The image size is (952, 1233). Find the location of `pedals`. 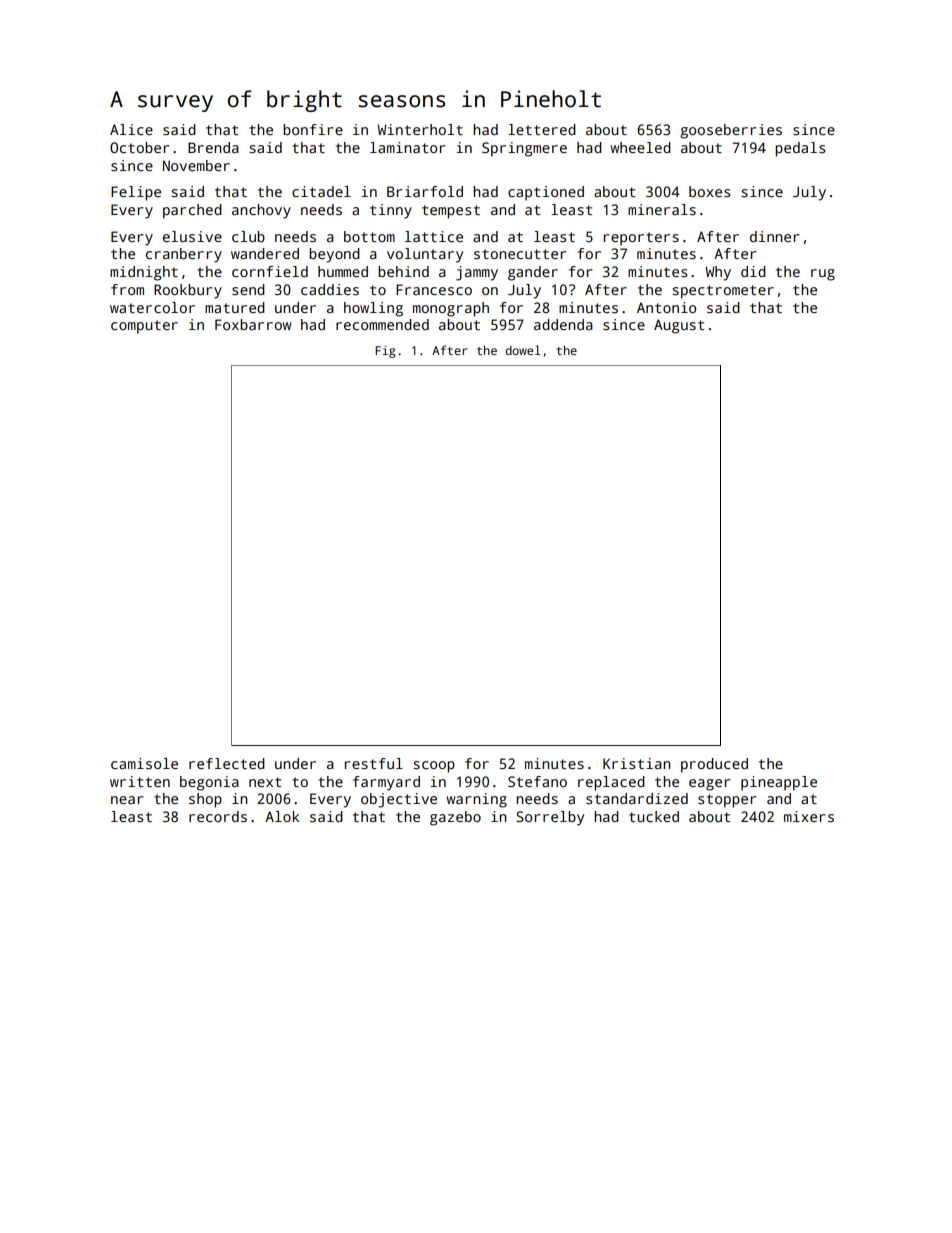

pedals is located at coordinates (800, 149).
